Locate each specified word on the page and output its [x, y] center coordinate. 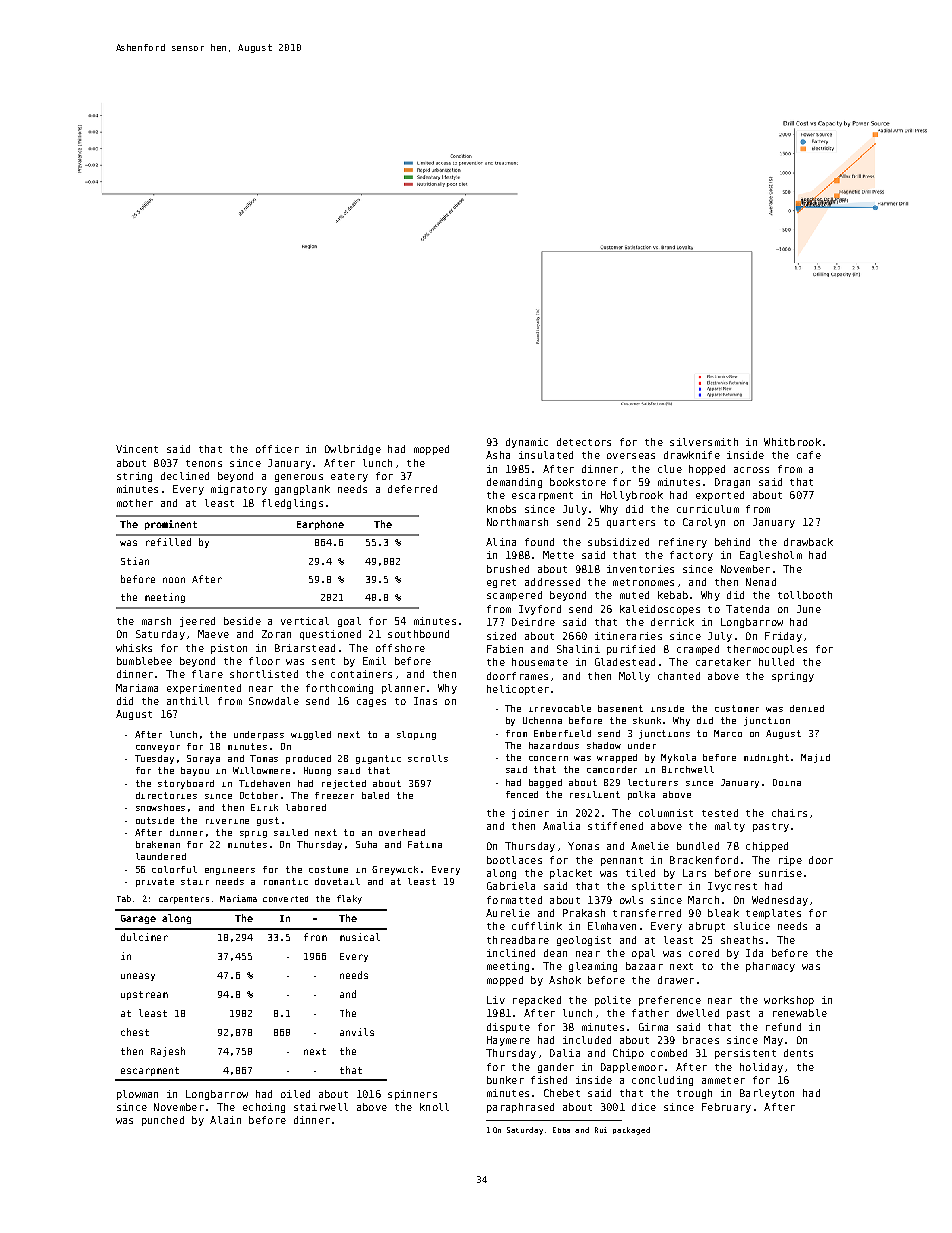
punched [163, 1121]
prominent [171, 525]
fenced [522, 794]
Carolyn [704, 523]
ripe [790, 861]
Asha [498, 455]
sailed [291, 832]
